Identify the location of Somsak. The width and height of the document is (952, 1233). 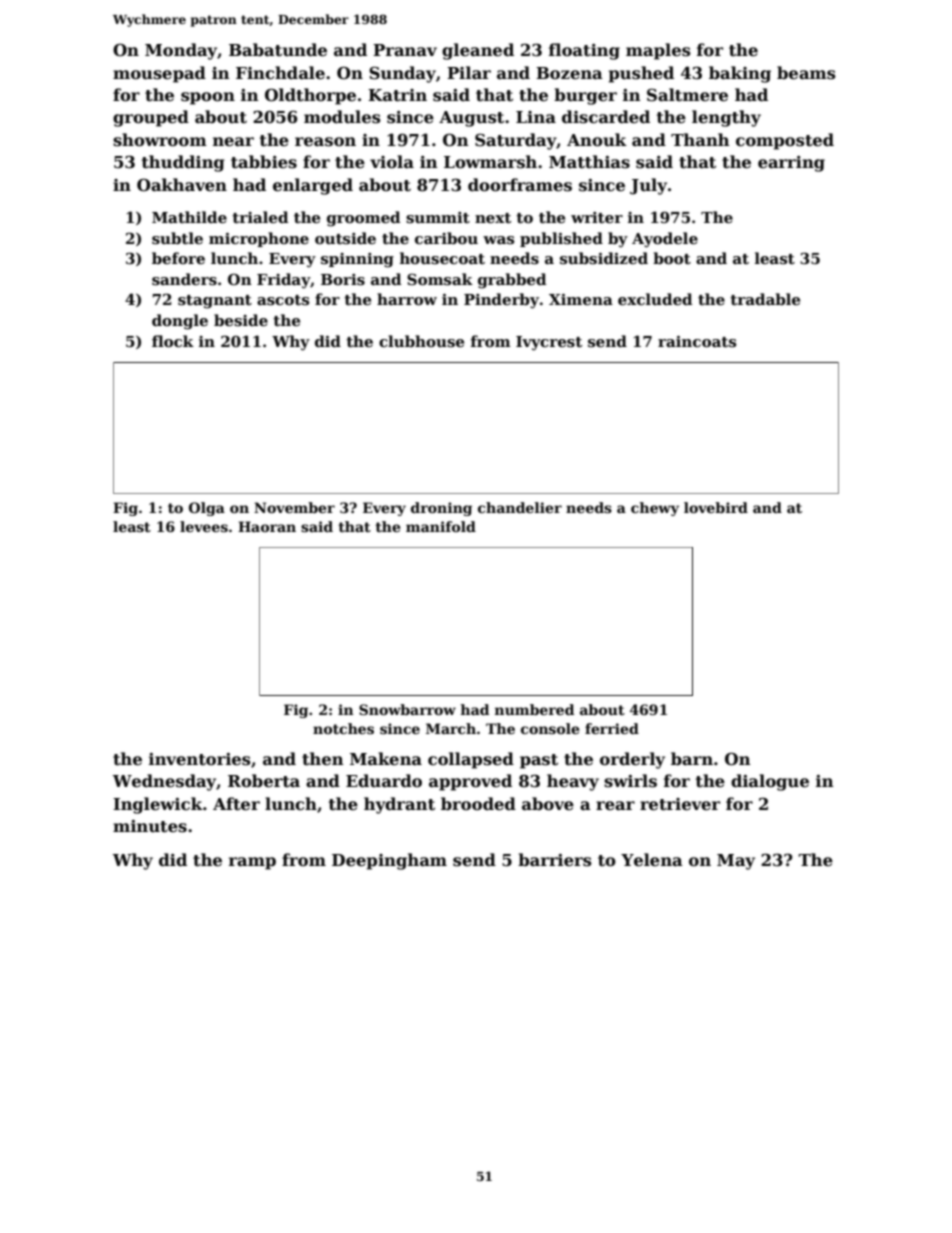
(440, 279).
